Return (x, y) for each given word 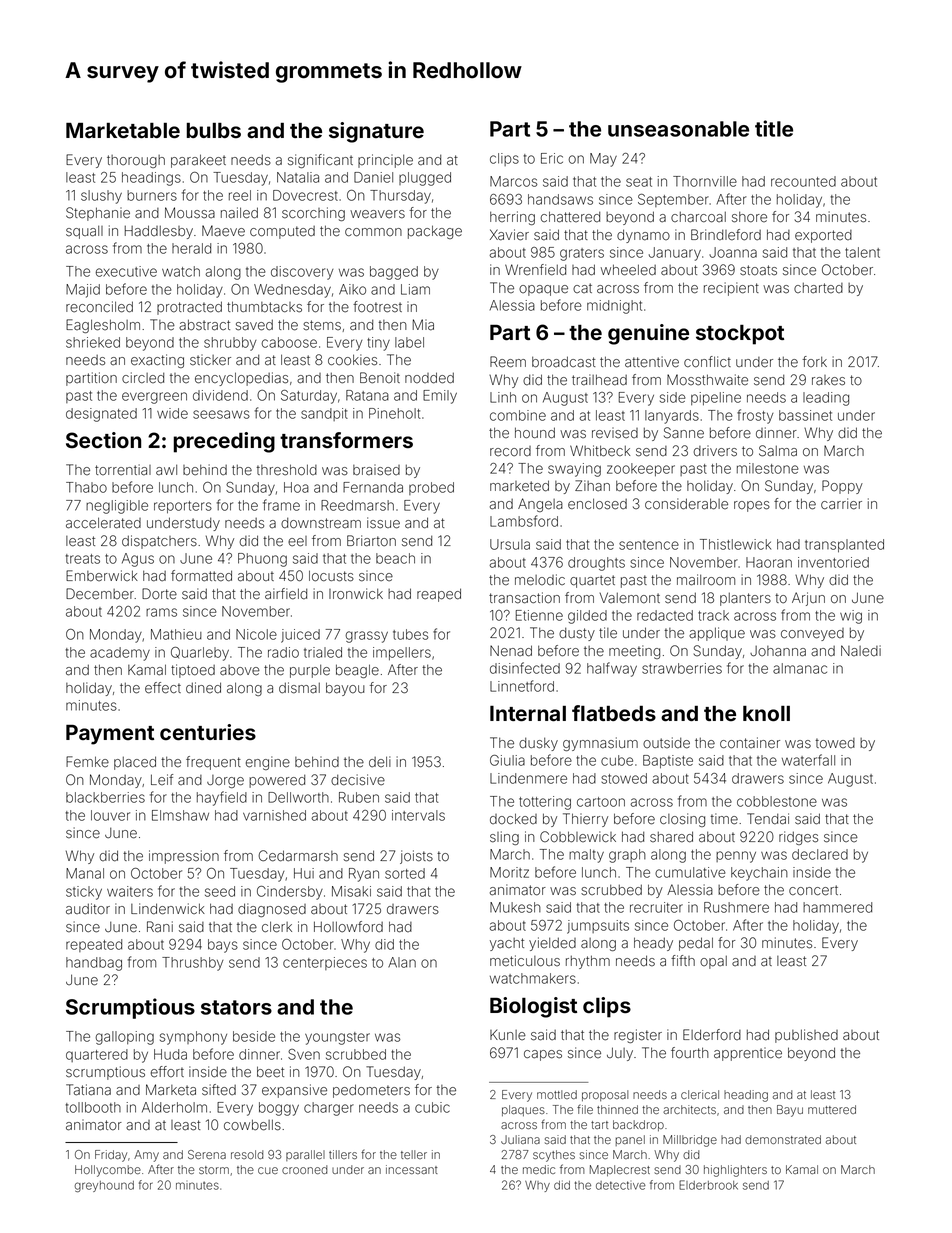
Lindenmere (528, 778)
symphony (193, 1038)
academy (120, 654)
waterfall (808, 760)
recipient (731, 289)
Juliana (520, 1139)
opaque (543, 290)
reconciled (99, 307)
